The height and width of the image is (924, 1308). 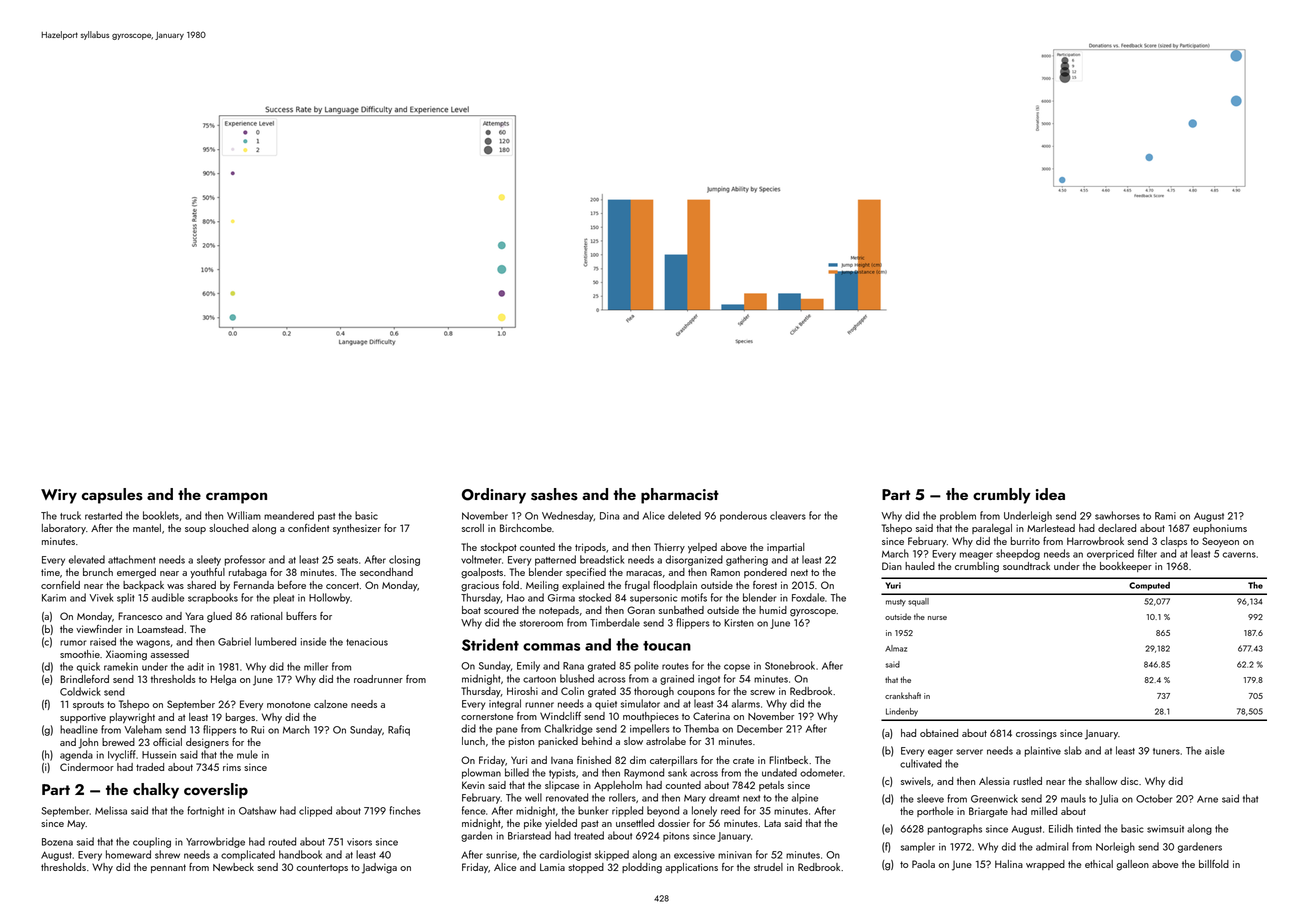 I want to click on rims, so click(x=232, y=767).
